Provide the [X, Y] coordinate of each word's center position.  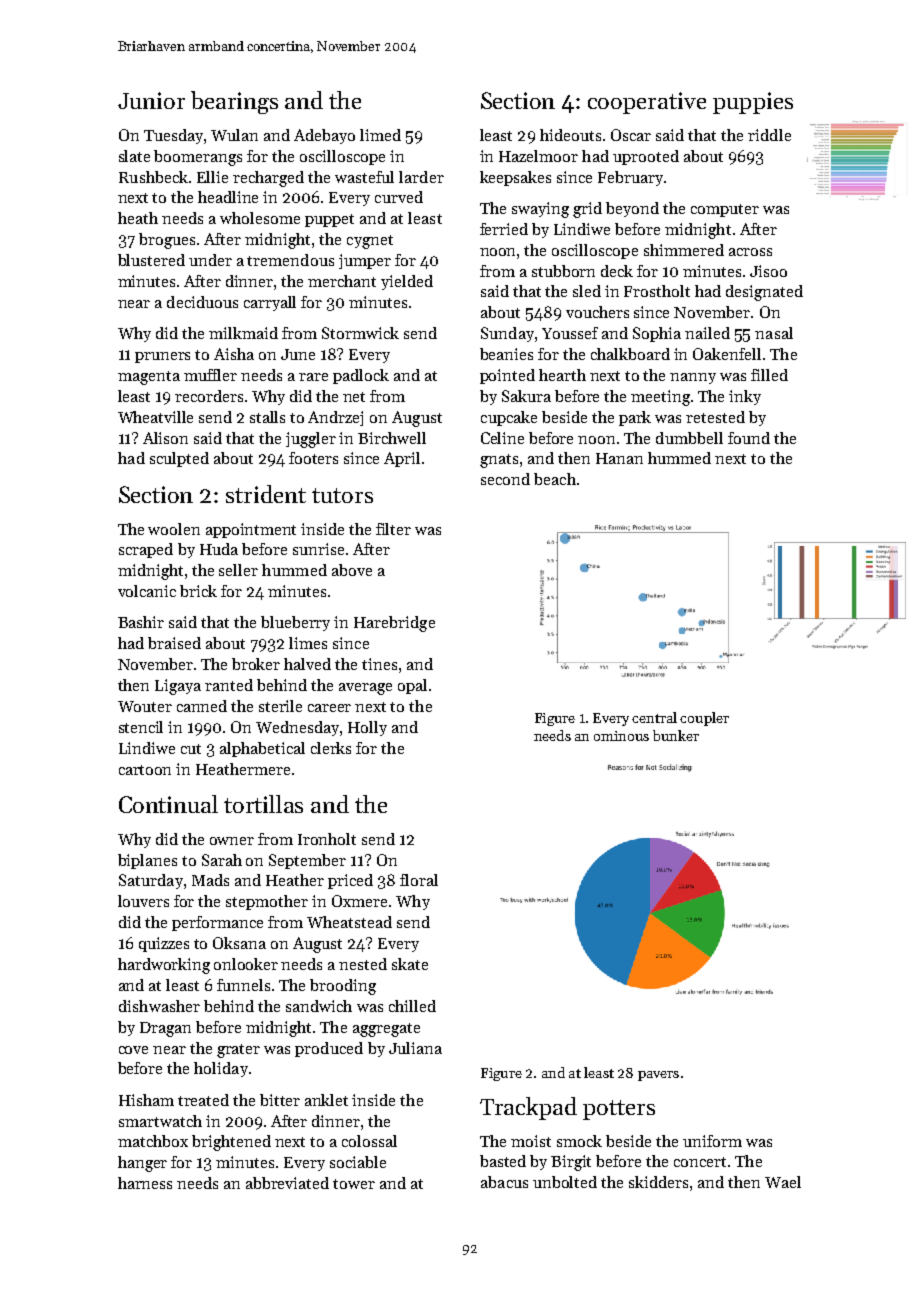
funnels [243, 985]
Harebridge [394, 624]
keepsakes [515, 178]
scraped [146, 550]
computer [725, 210]
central [654, 717]
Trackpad [528, 1108]
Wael [783, 1182]
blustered [151, 260]
